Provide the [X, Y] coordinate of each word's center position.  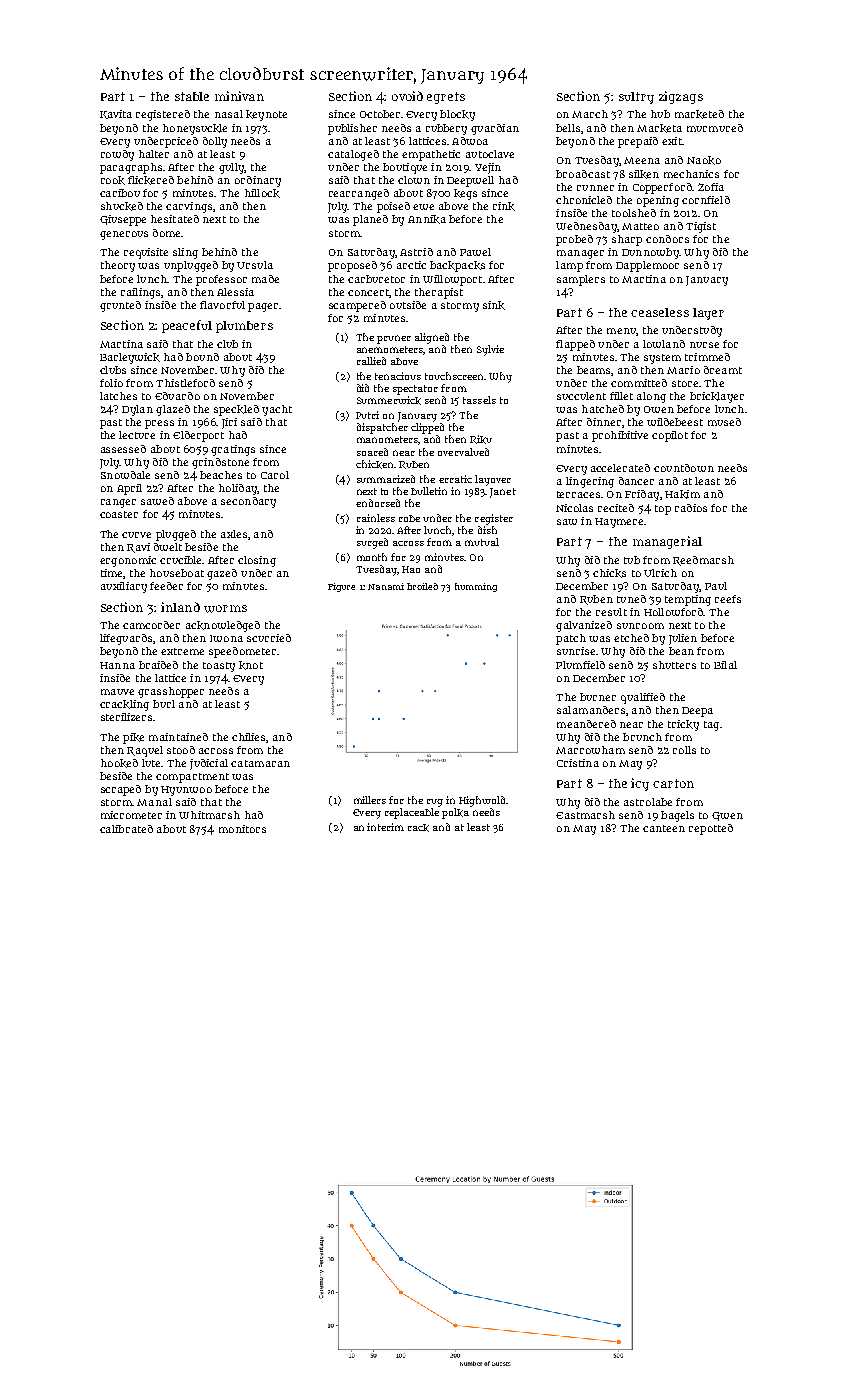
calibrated [126, 829]
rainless [376, 518]
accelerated [620, 468]
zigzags [681, 97]
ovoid [407, 96]
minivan [239, 96]
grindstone [220, 463]
